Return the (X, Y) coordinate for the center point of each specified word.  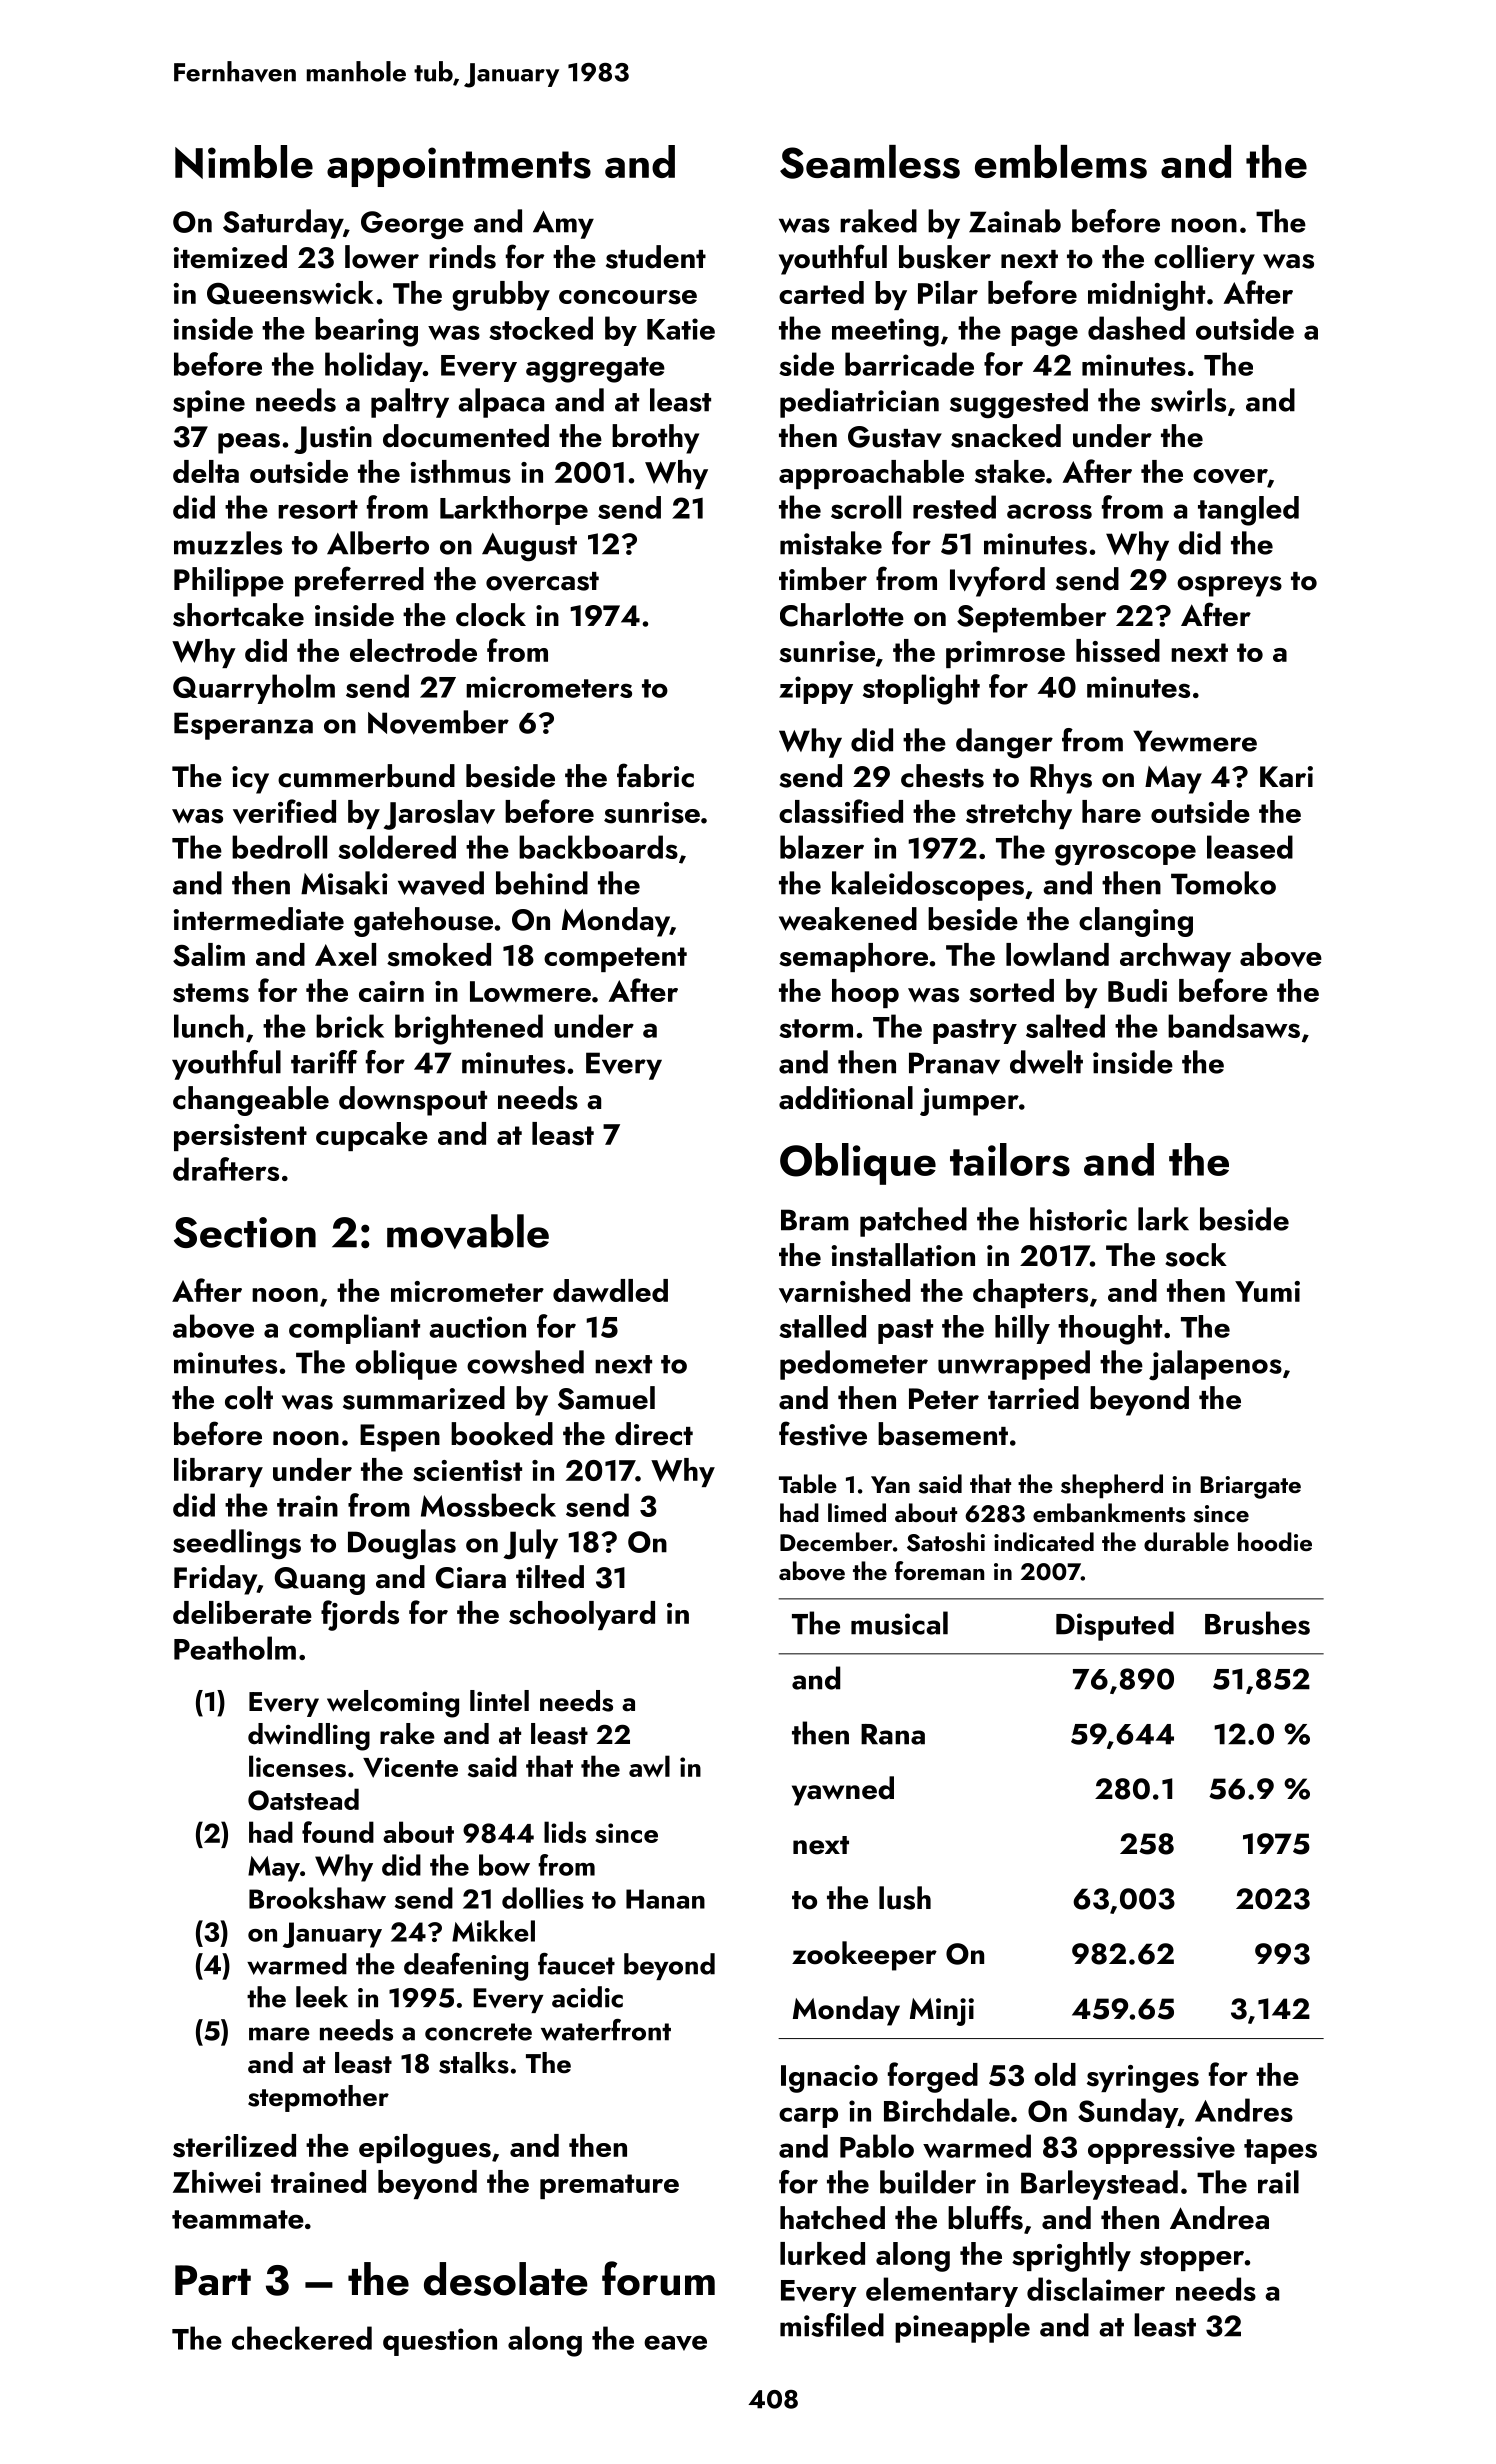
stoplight (921, 689)
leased (1250, 847)
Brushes (1257, 1623)
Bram (815, 1220)
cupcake (372, 1136)
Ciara (471, 1578)
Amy (563, 225)
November (438, 722)
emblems (1061, 162)
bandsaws (1234, 1026)
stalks (474, 2063)
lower (382, 257)
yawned (843, 1791)
